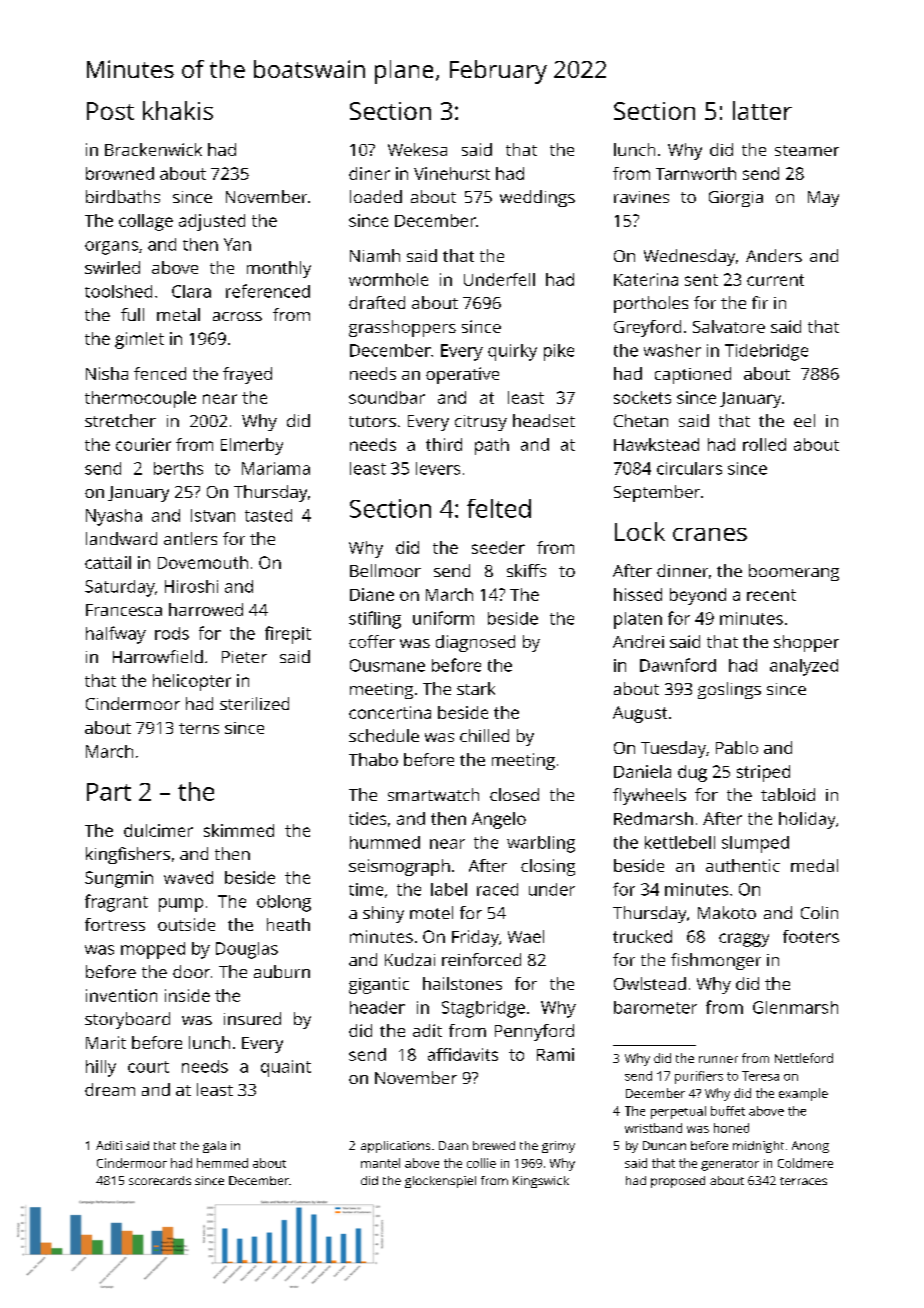 This screenshot has width=924, height=1308. Describe the element at coordinates (558, 1147) in the screenshot. I see `grimy` at that location.
